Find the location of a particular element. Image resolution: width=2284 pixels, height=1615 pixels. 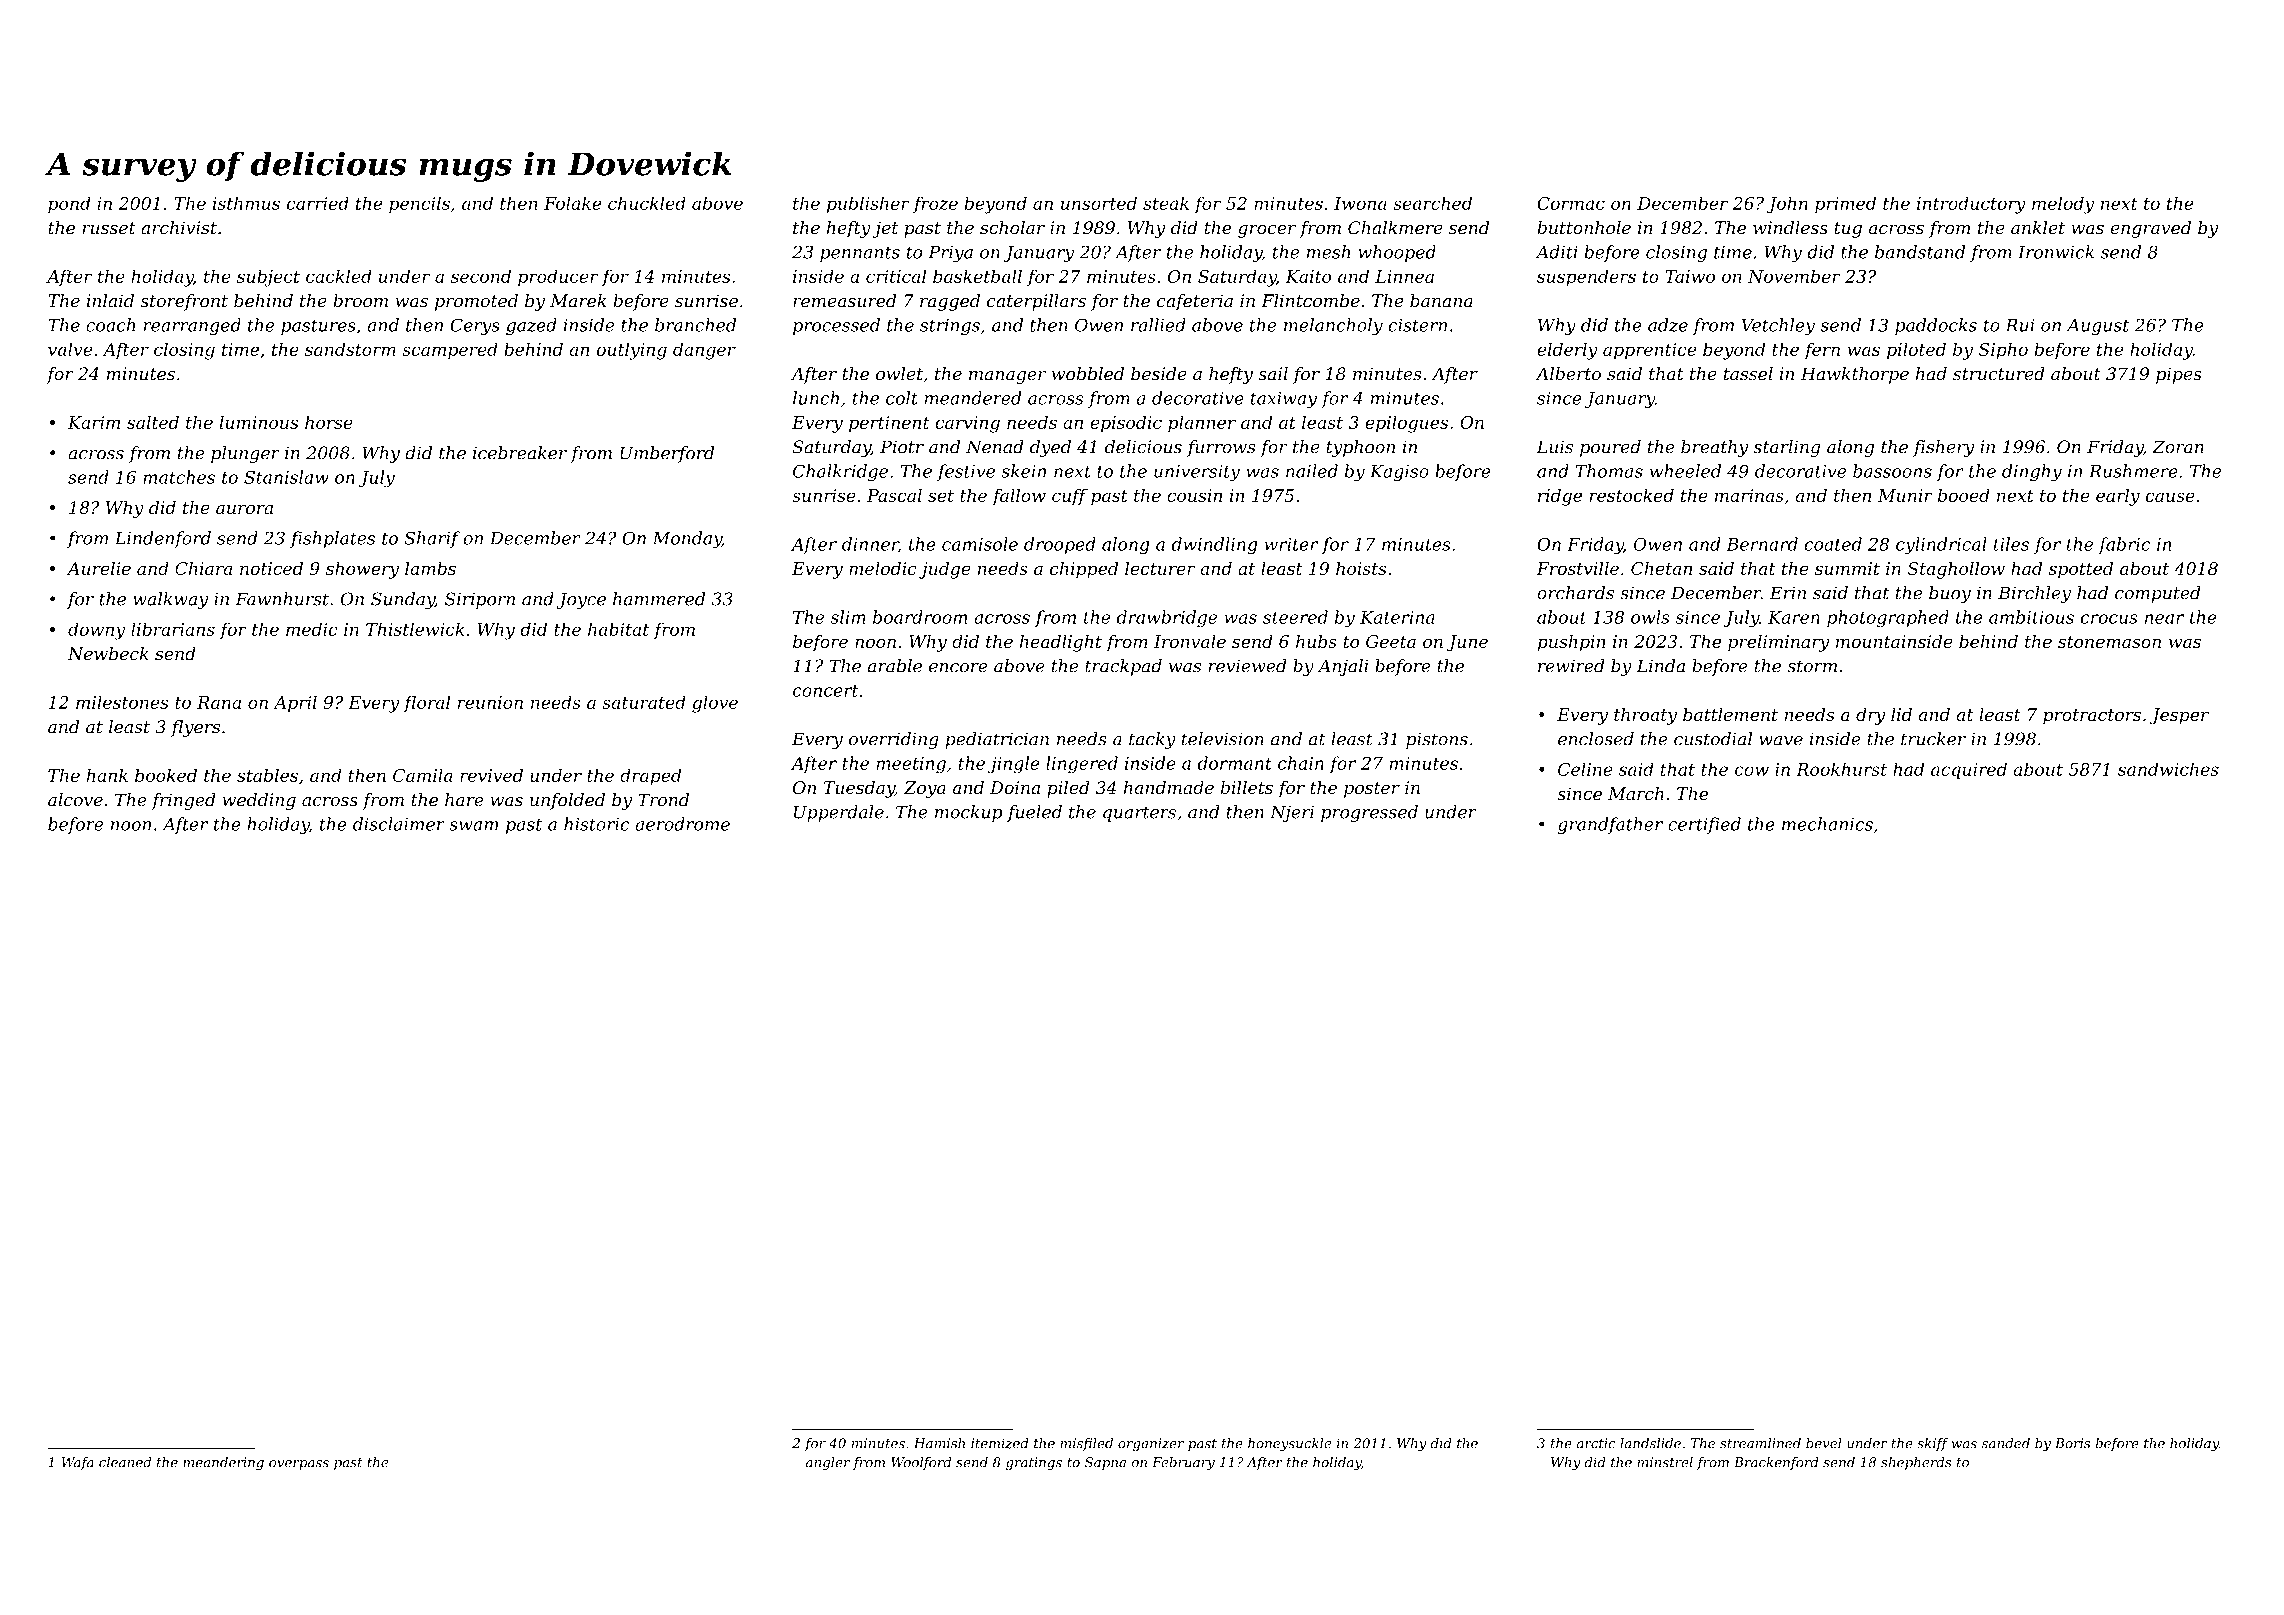

angler is located at coordinates (828, 1463).
